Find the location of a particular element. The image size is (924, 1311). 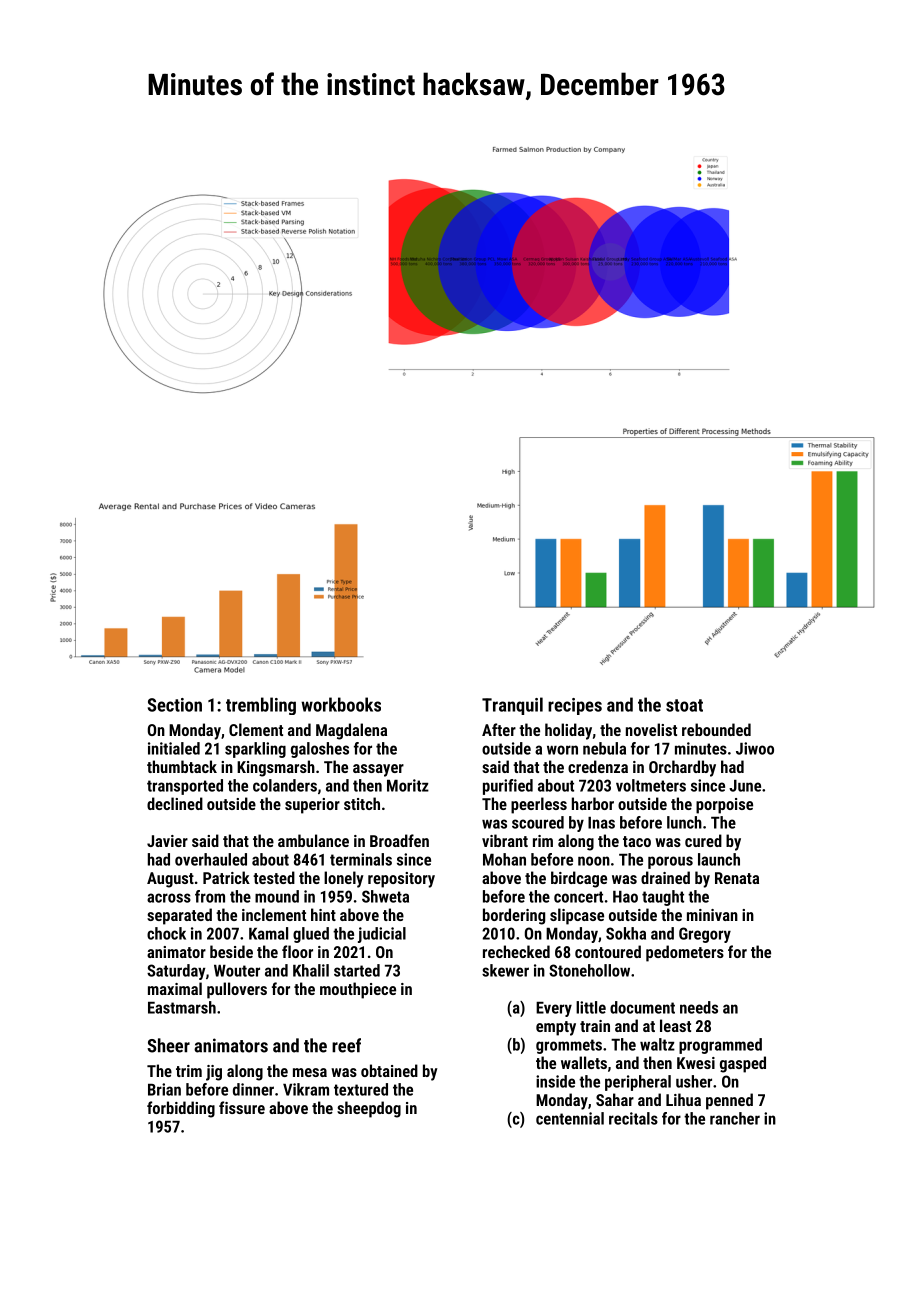

minivan is located at coordinates (712, 915).
